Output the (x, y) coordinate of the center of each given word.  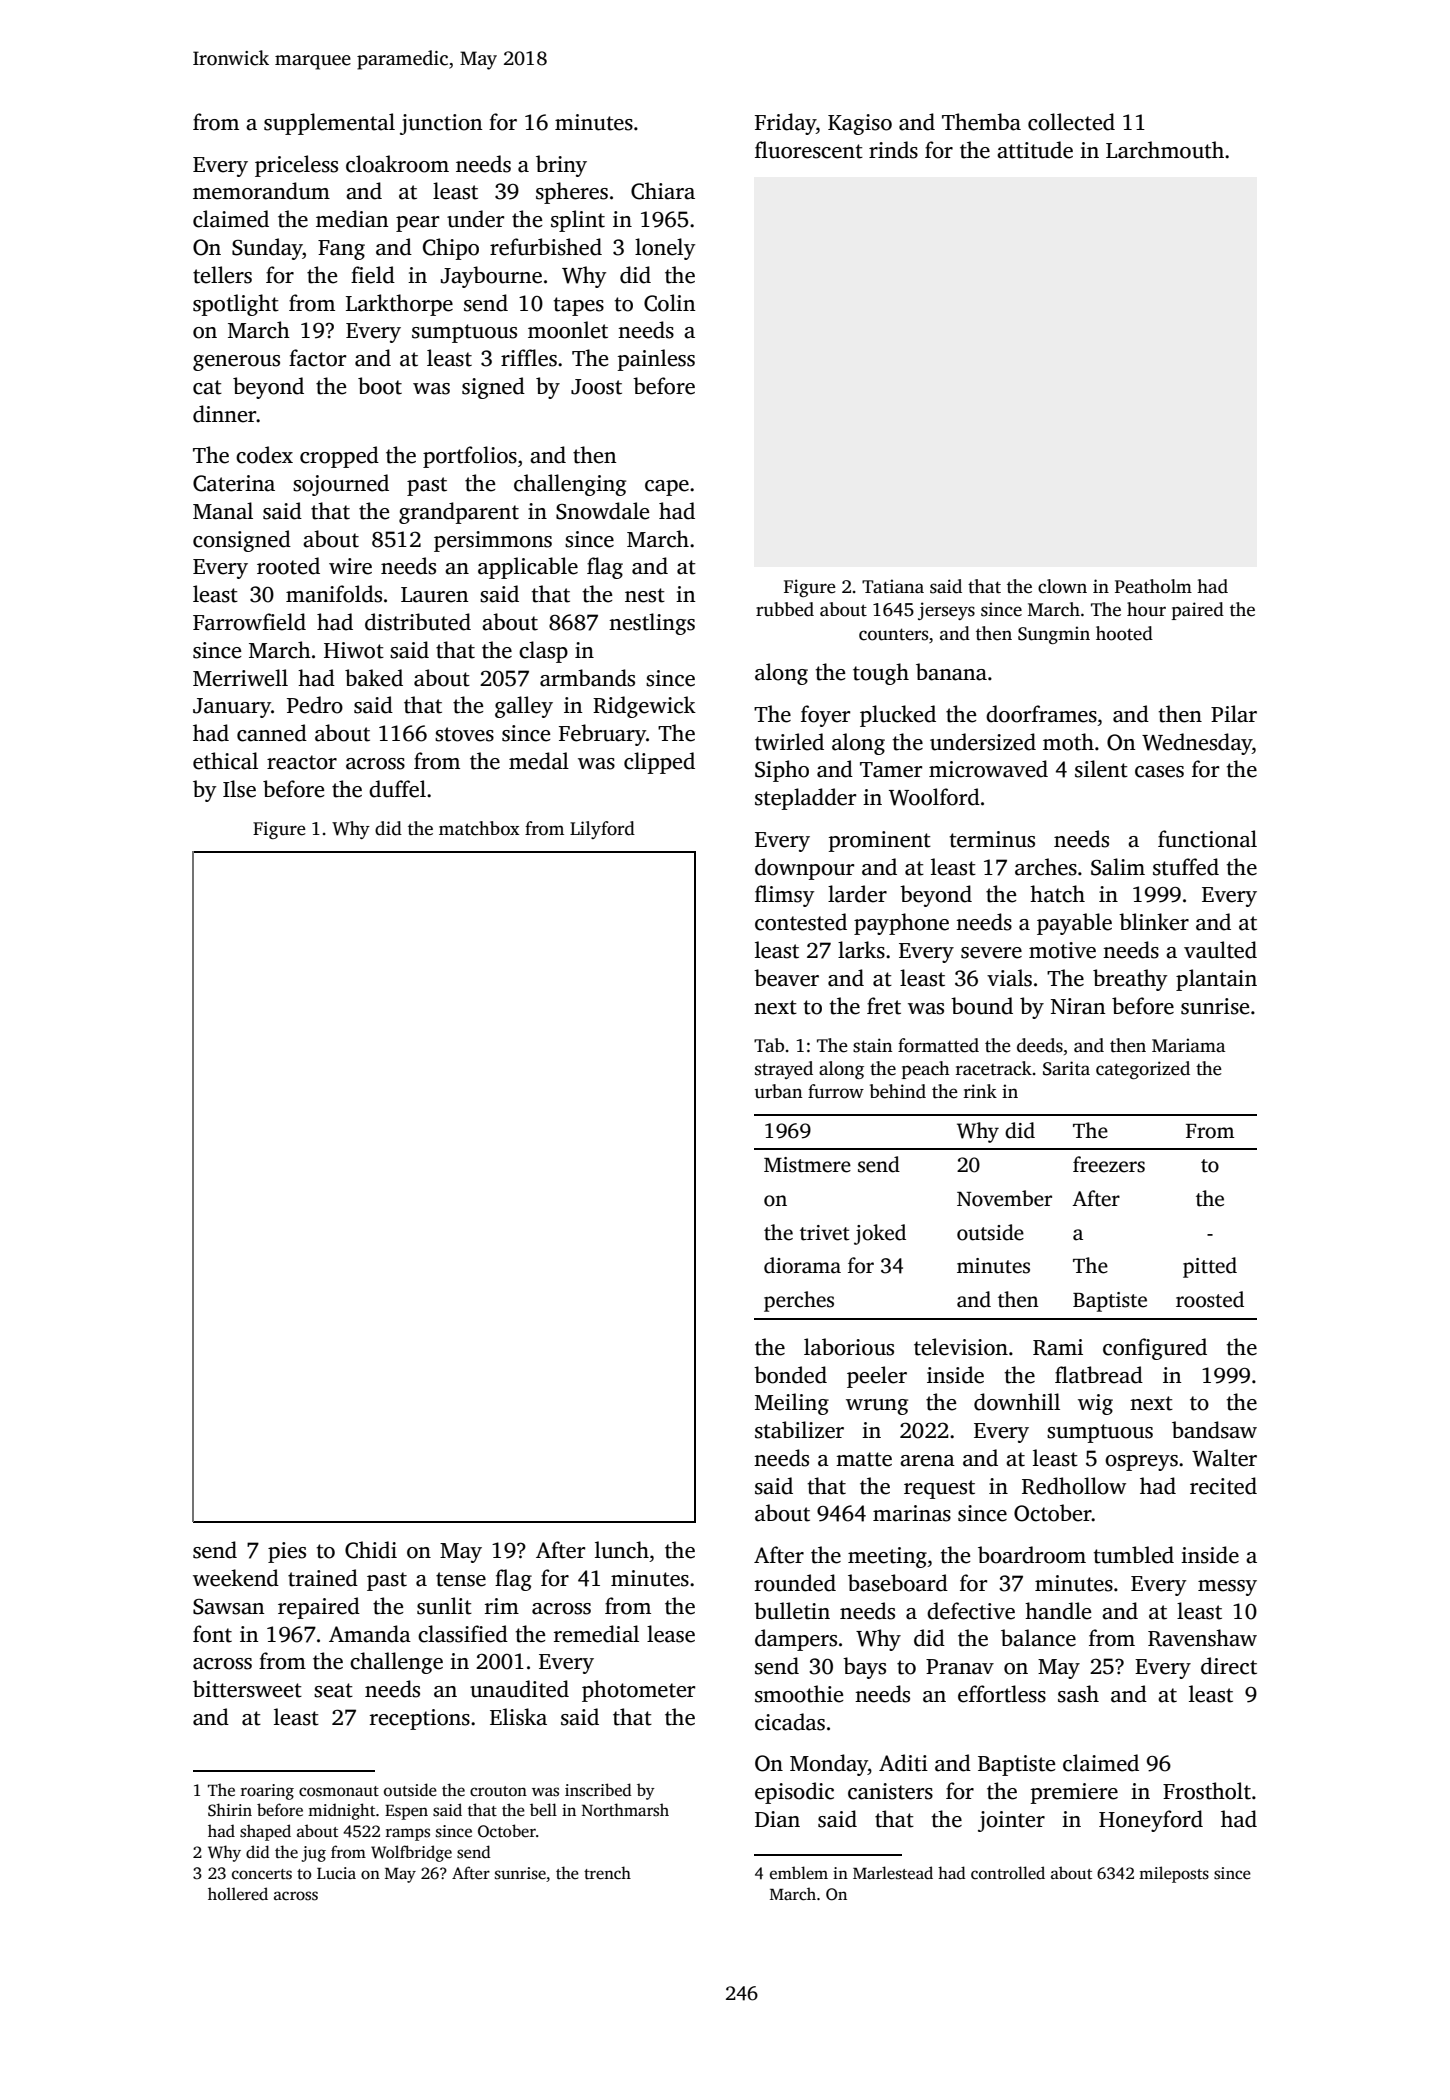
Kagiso (860, 124)
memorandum (261, 191)
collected (1071, 122)
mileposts (1174, 1874)
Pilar (1234, 714)
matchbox (479, 828)
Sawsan (229, 1607)
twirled (789, 742)
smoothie (799, 1694)
